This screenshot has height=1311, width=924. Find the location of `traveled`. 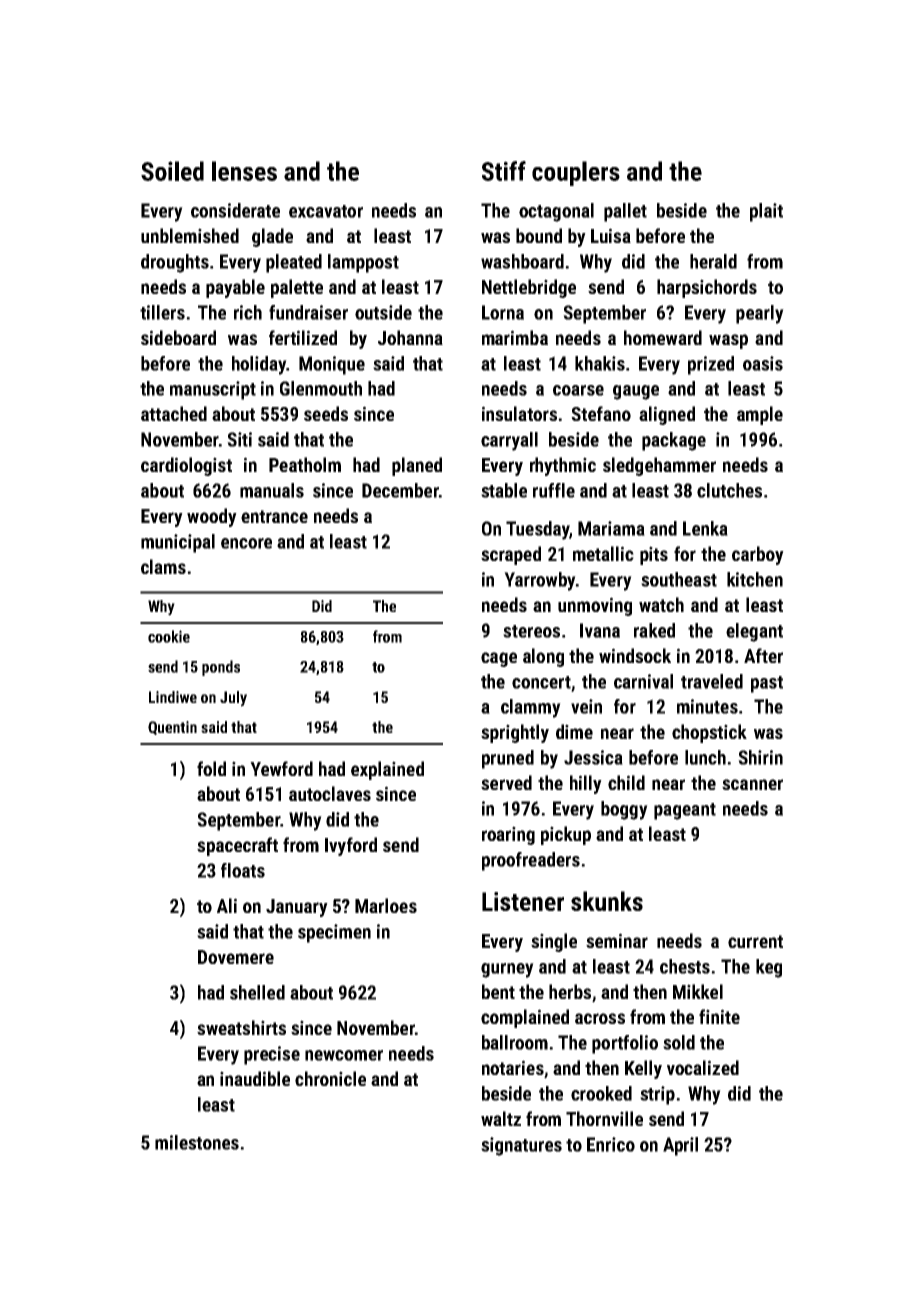

traveled is located at coordinates (712, 681).
